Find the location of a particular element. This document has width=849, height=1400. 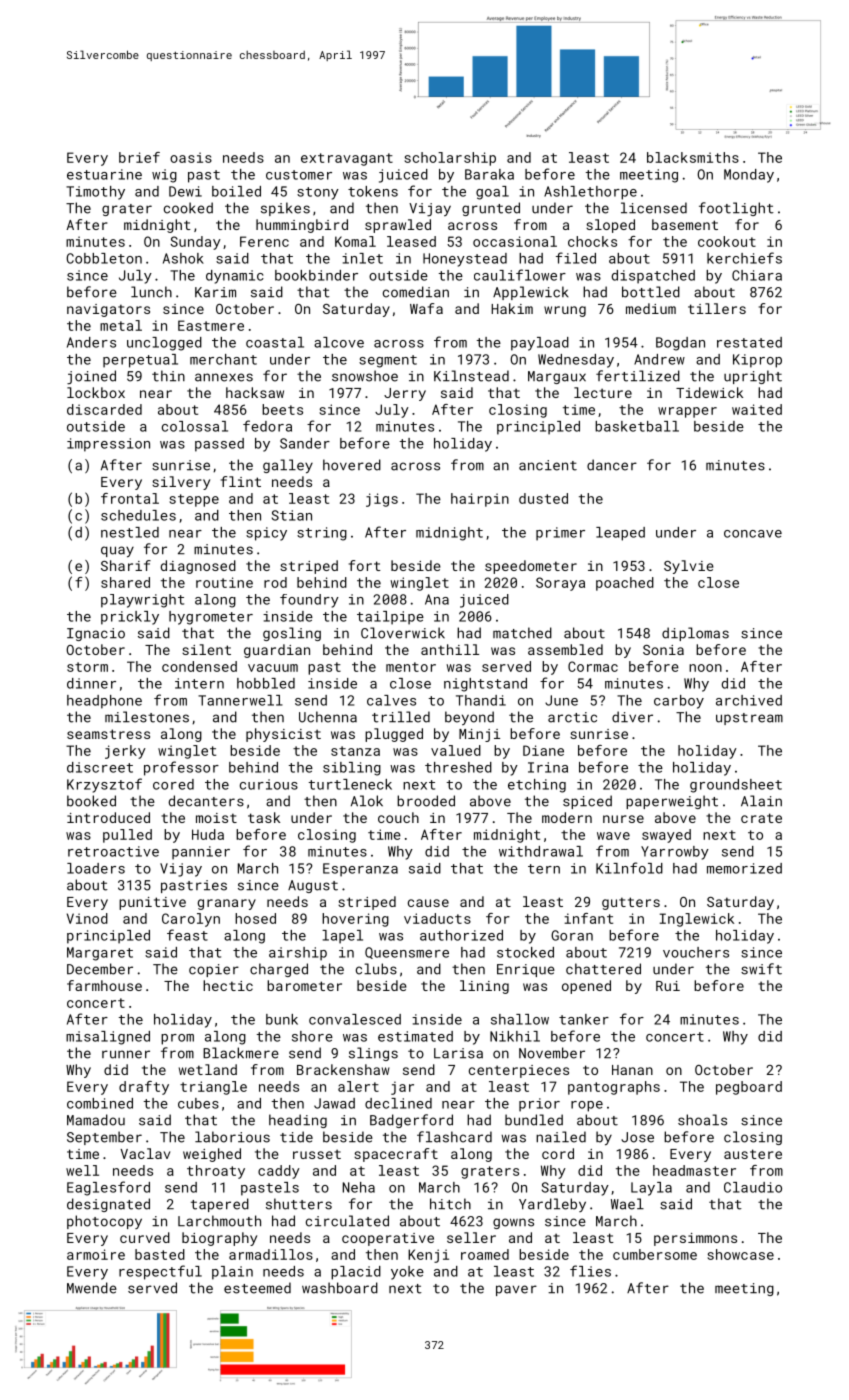

Esperanza is located at coordinates (360, 870).
